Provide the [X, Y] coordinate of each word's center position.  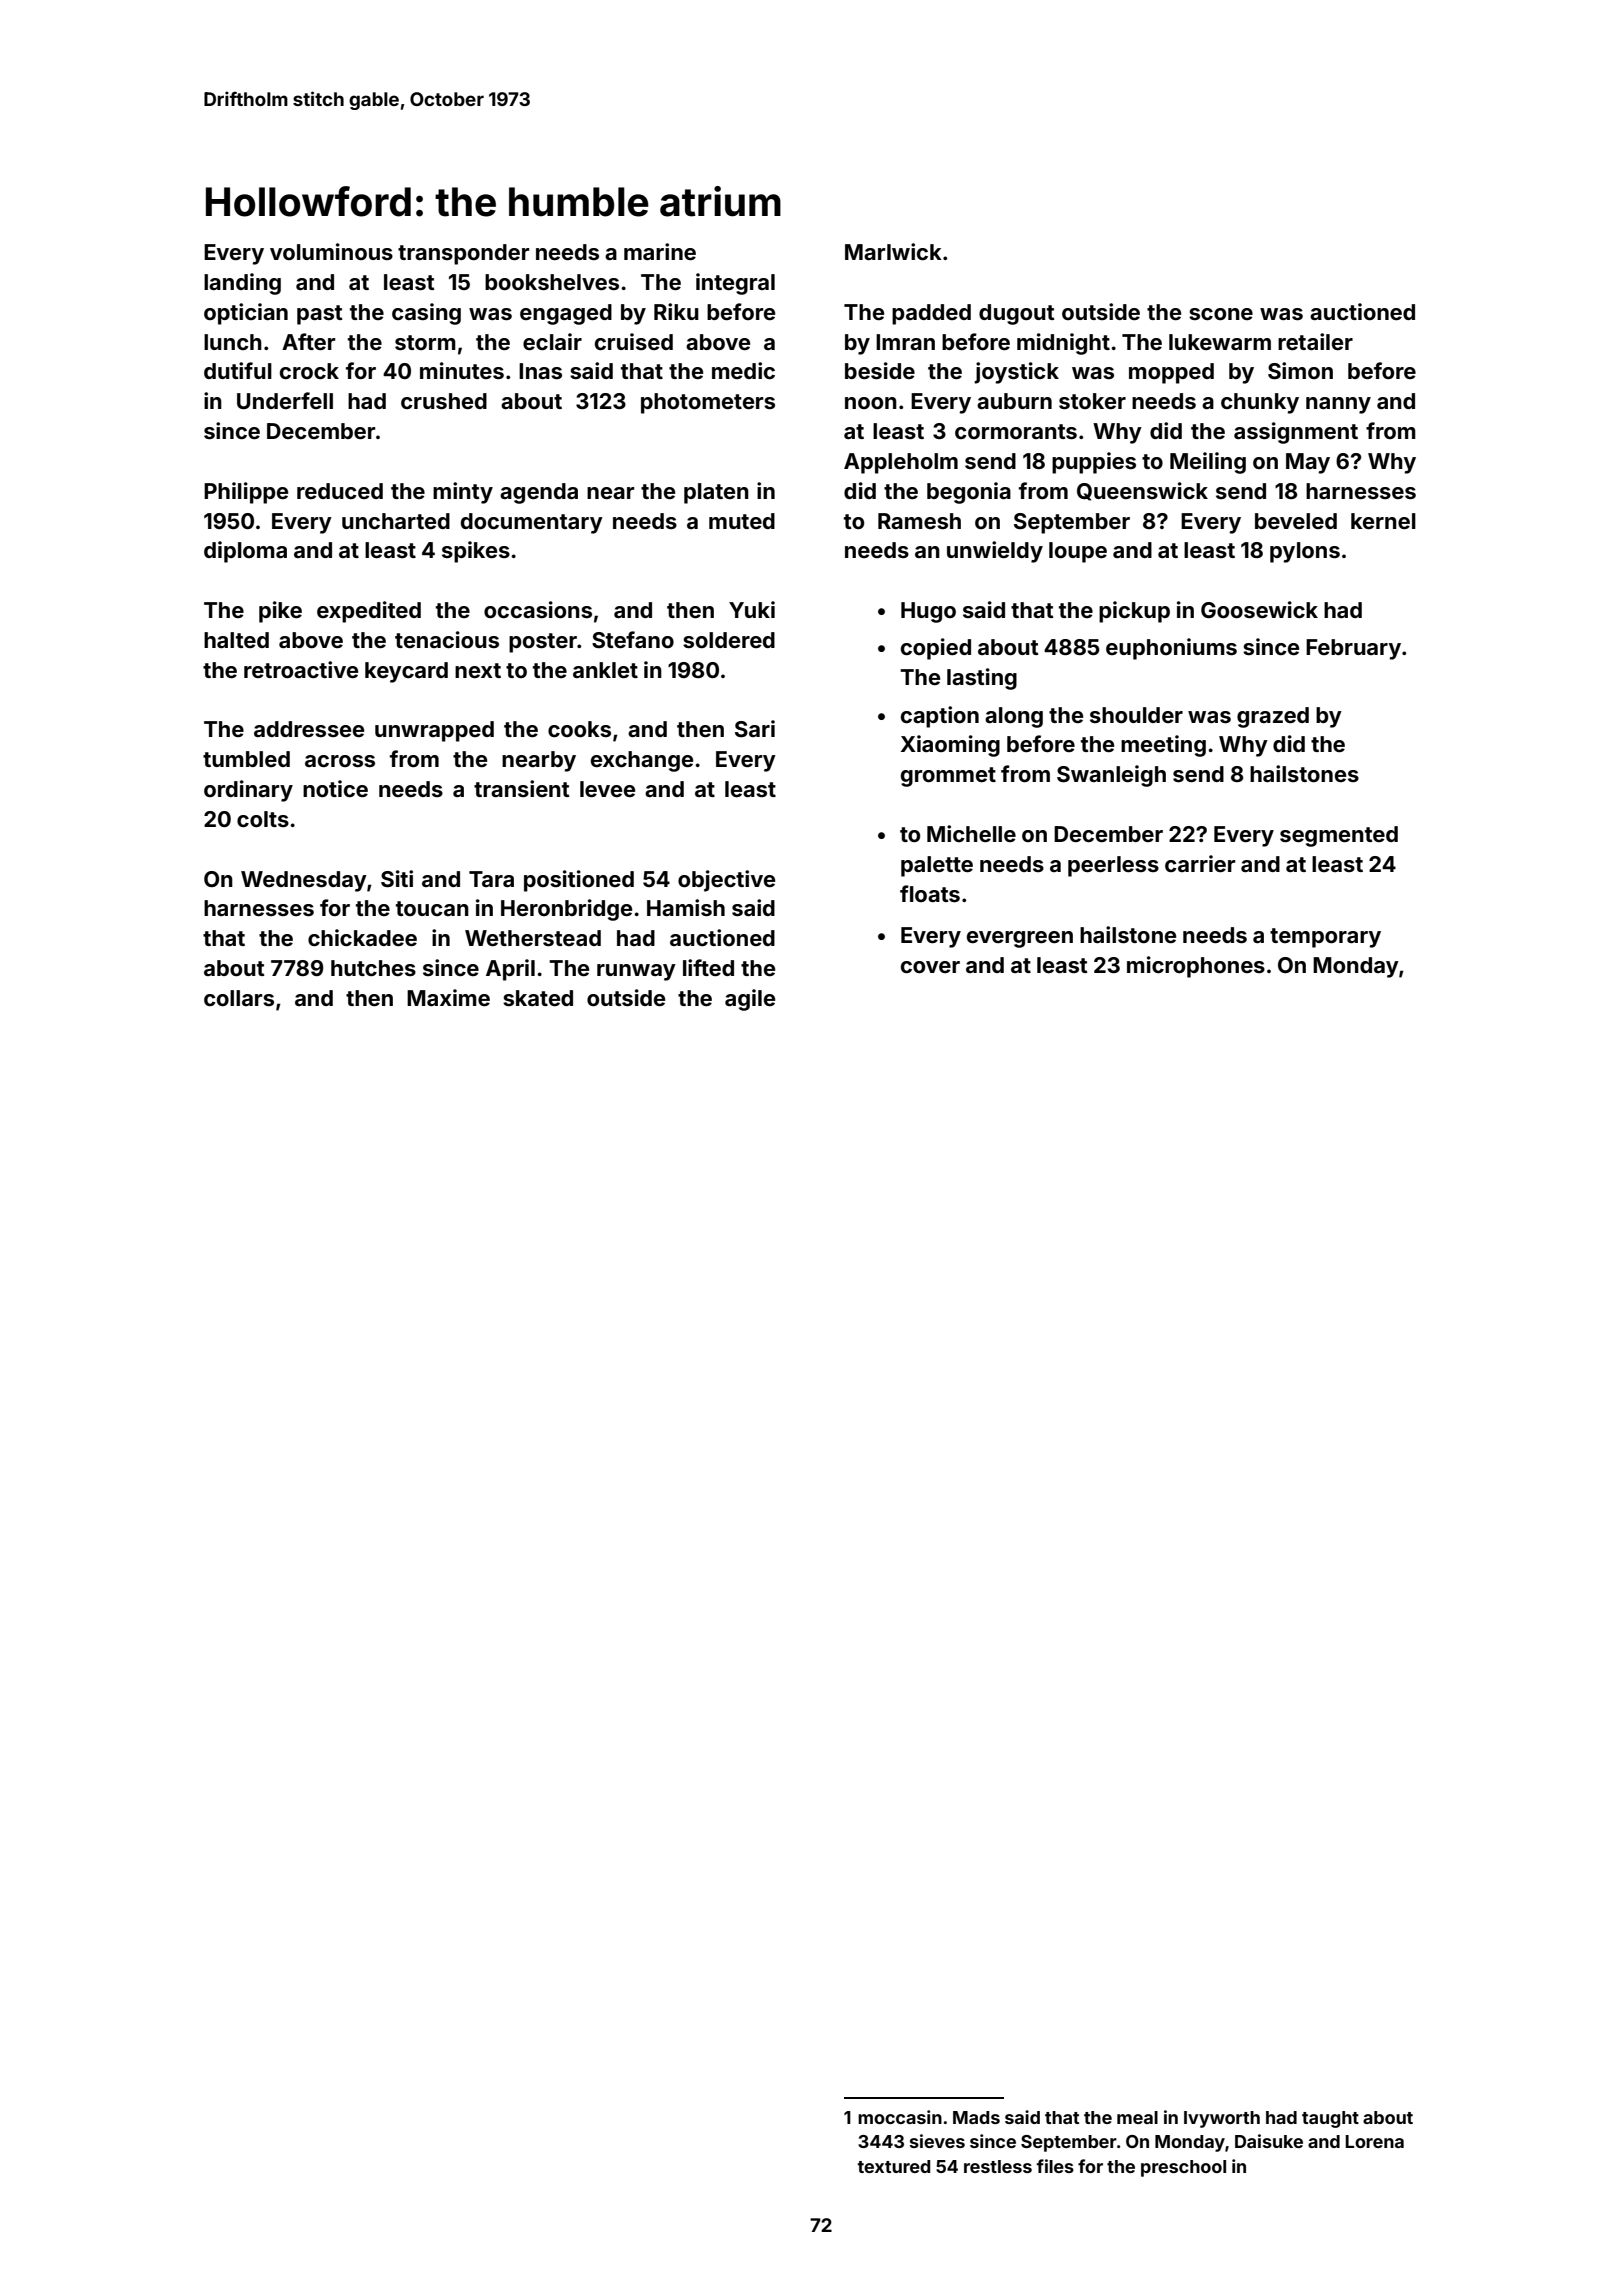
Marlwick [893, 251]
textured [893, 2166]
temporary [1325, 938]
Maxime [448, 997]
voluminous [331, 251]
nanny [1338, 405]
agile [750, 1000]
